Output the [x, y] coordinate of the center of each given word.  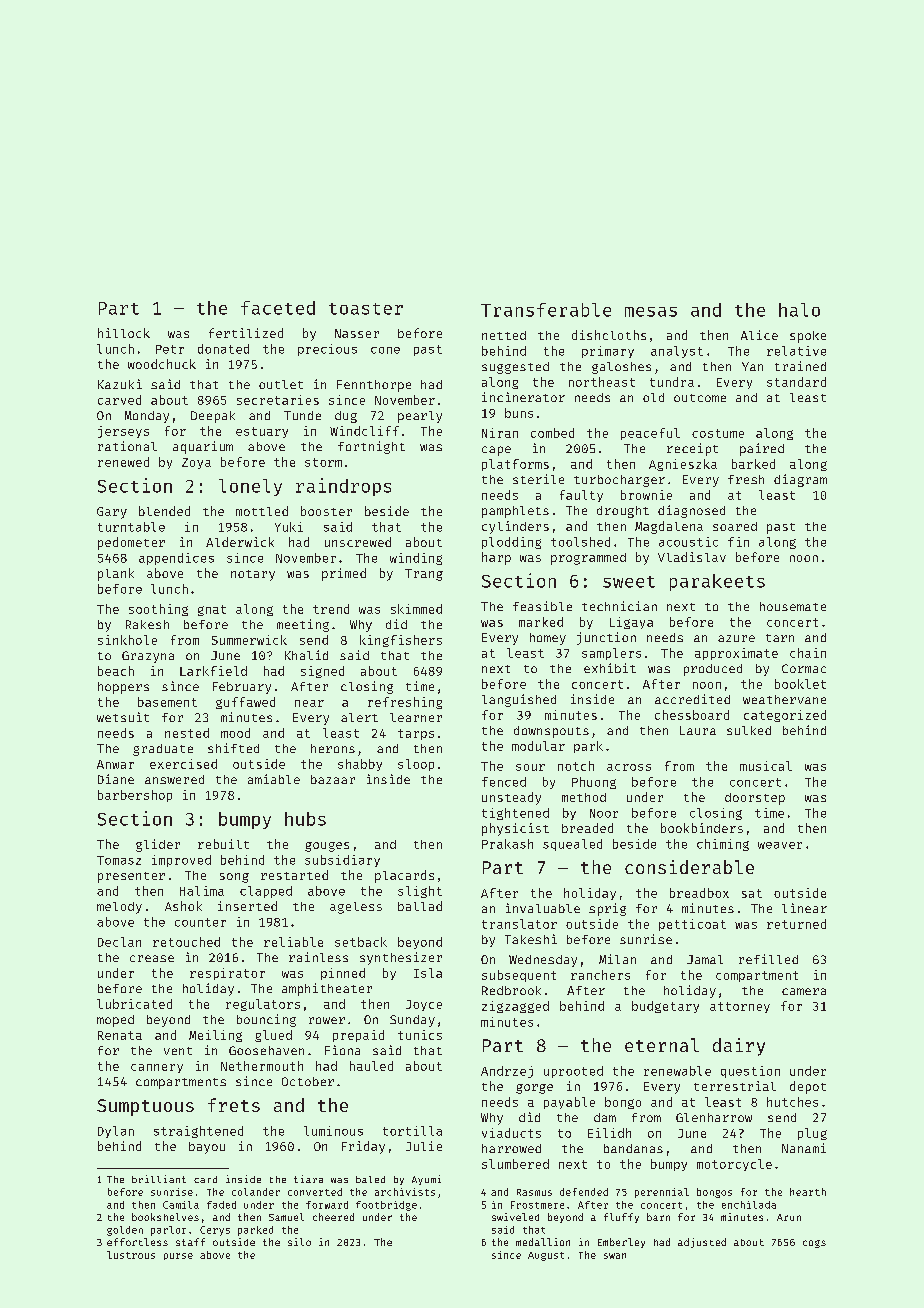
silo [299, 1242]
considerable [689, 867]
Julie [424, 1146]
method [584, 797]
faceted [278, 308]
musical [766, 766]
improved [181, 861]
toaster [366, 309]
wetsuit [123, 717]
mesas [651, 312]
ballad [420, 906]
